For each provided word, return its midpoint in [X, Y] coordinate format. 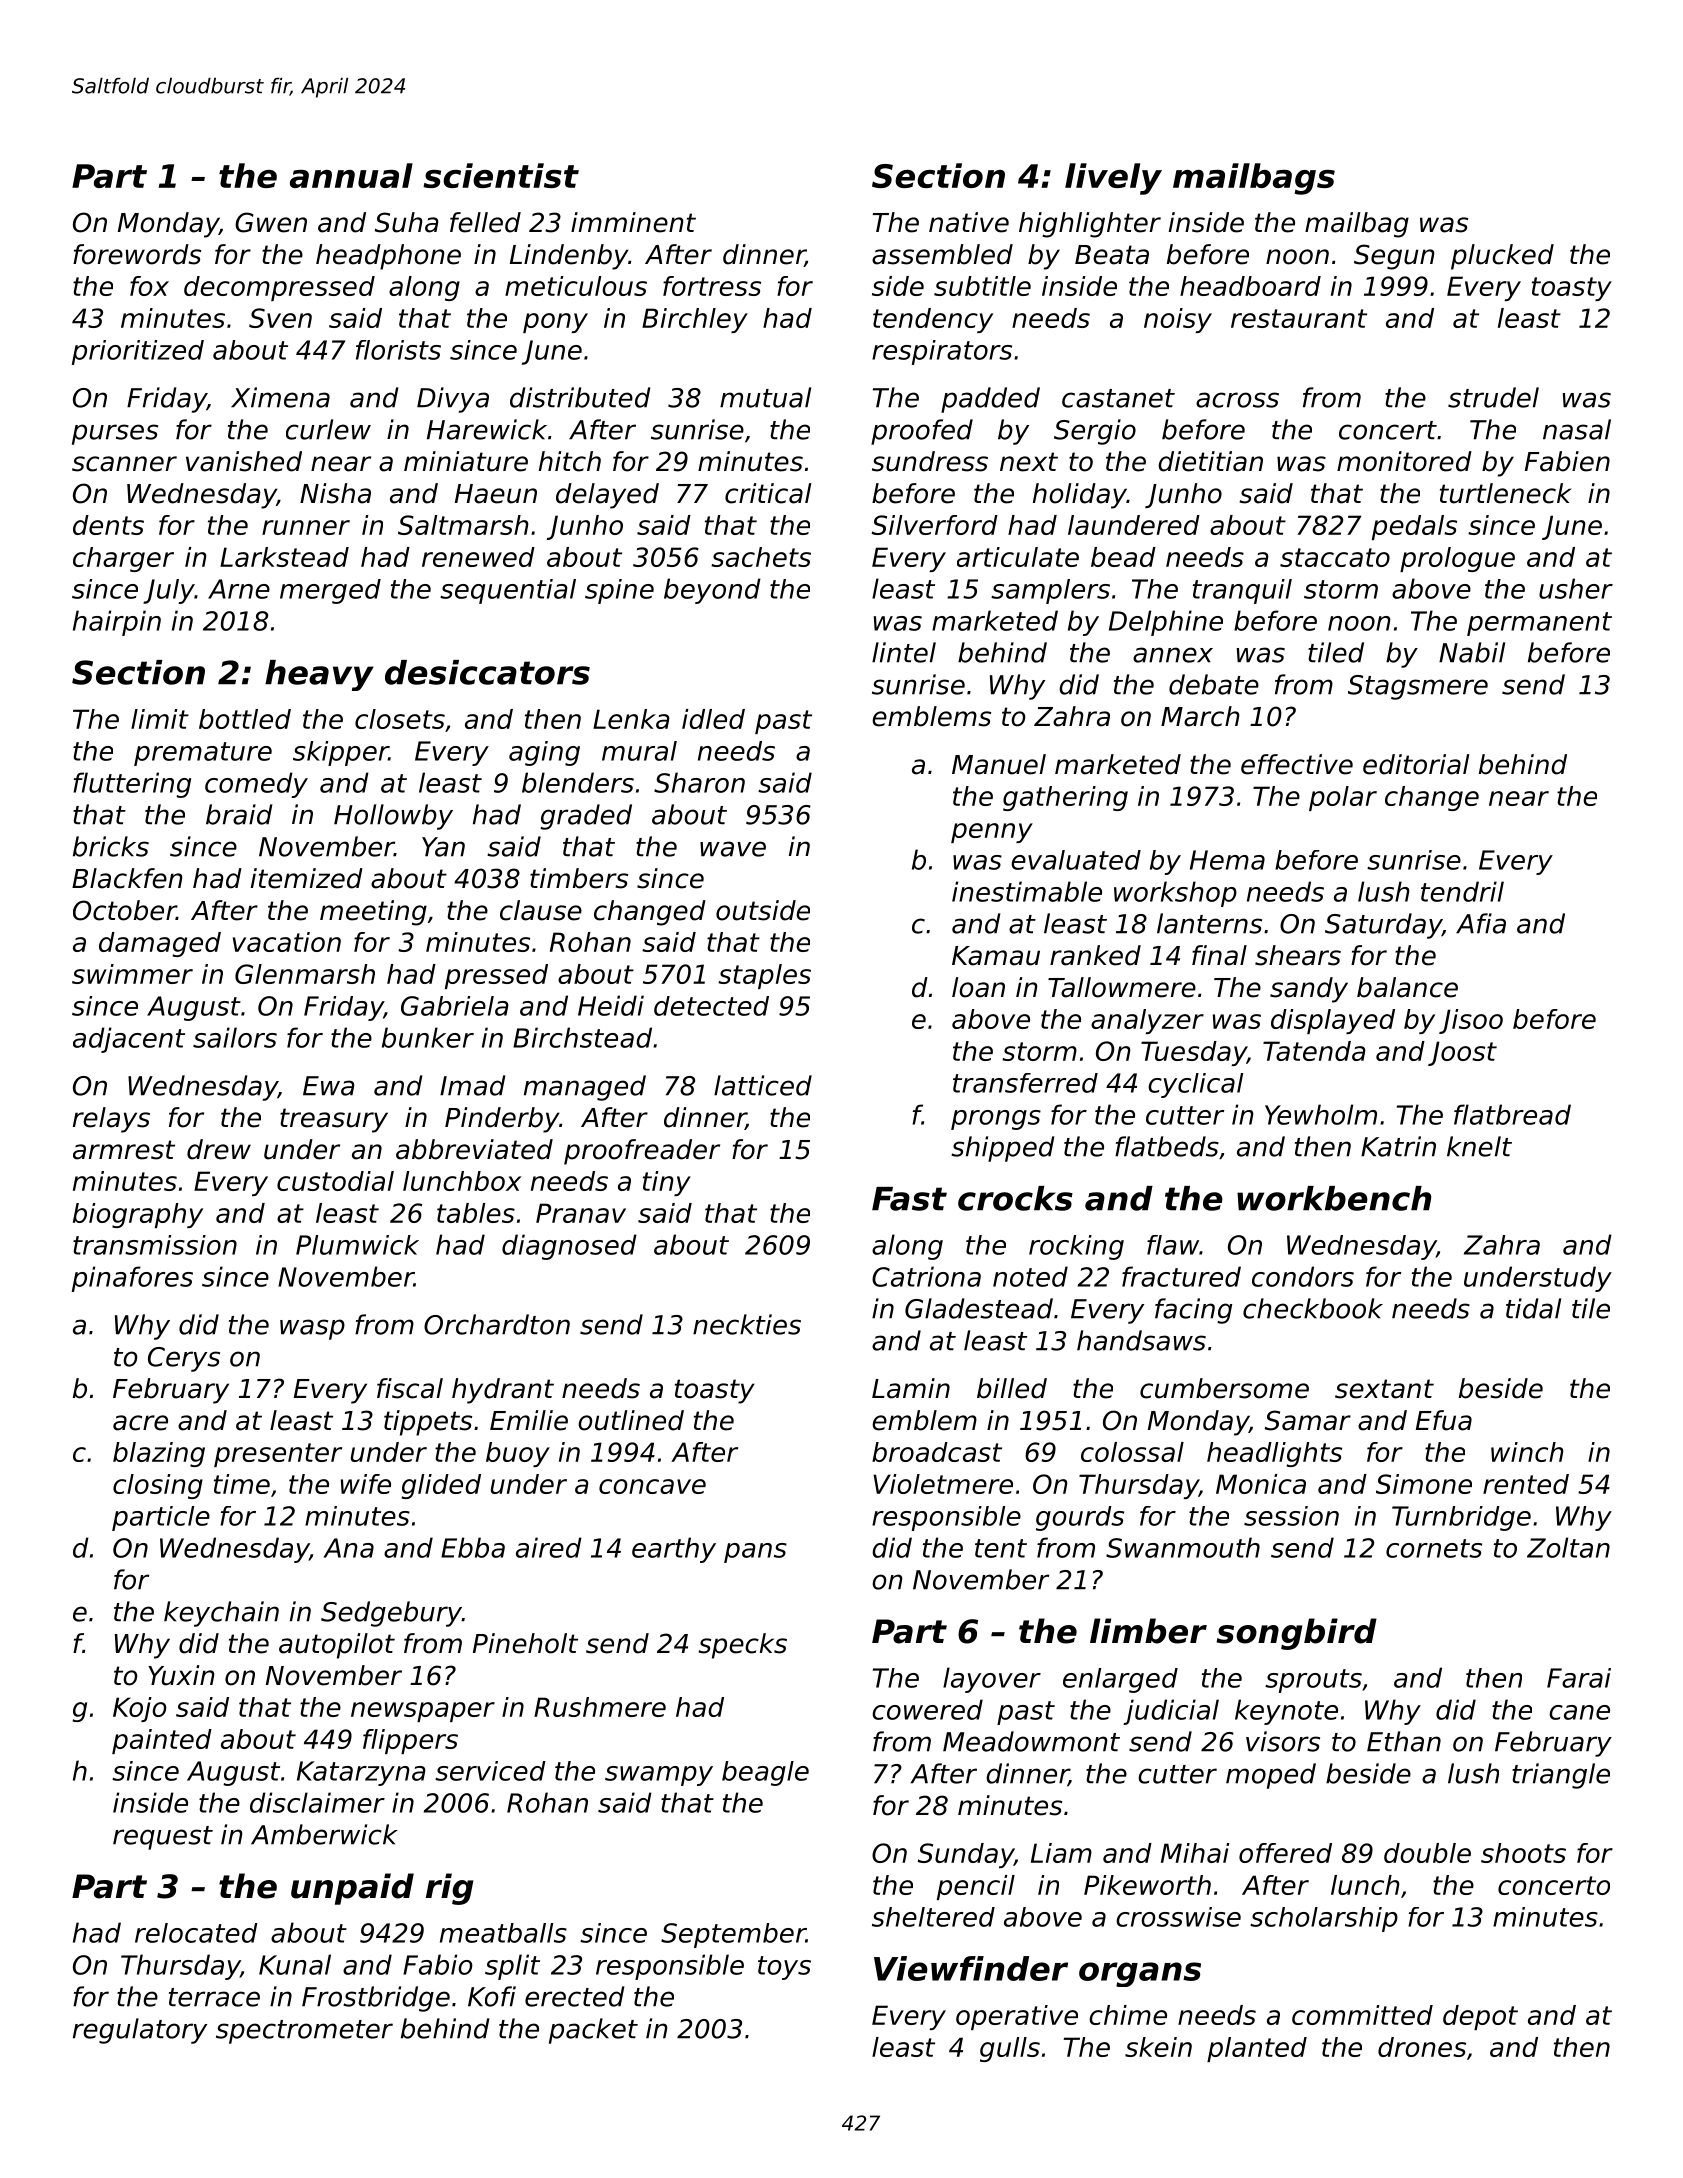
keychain [221, 1614]
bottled [245, 719]
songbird [1296, 1634]
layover [992, 1680]
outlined [631, 1420]
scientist [501, 175]
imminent [633, 222]
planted [1257, 2049]
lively [1113, 179]
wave [733, 849]
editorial [1416, 764]
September [733, 1935]
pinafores [132, 1279]
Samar [1308, 1420]
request [163, 1838]
